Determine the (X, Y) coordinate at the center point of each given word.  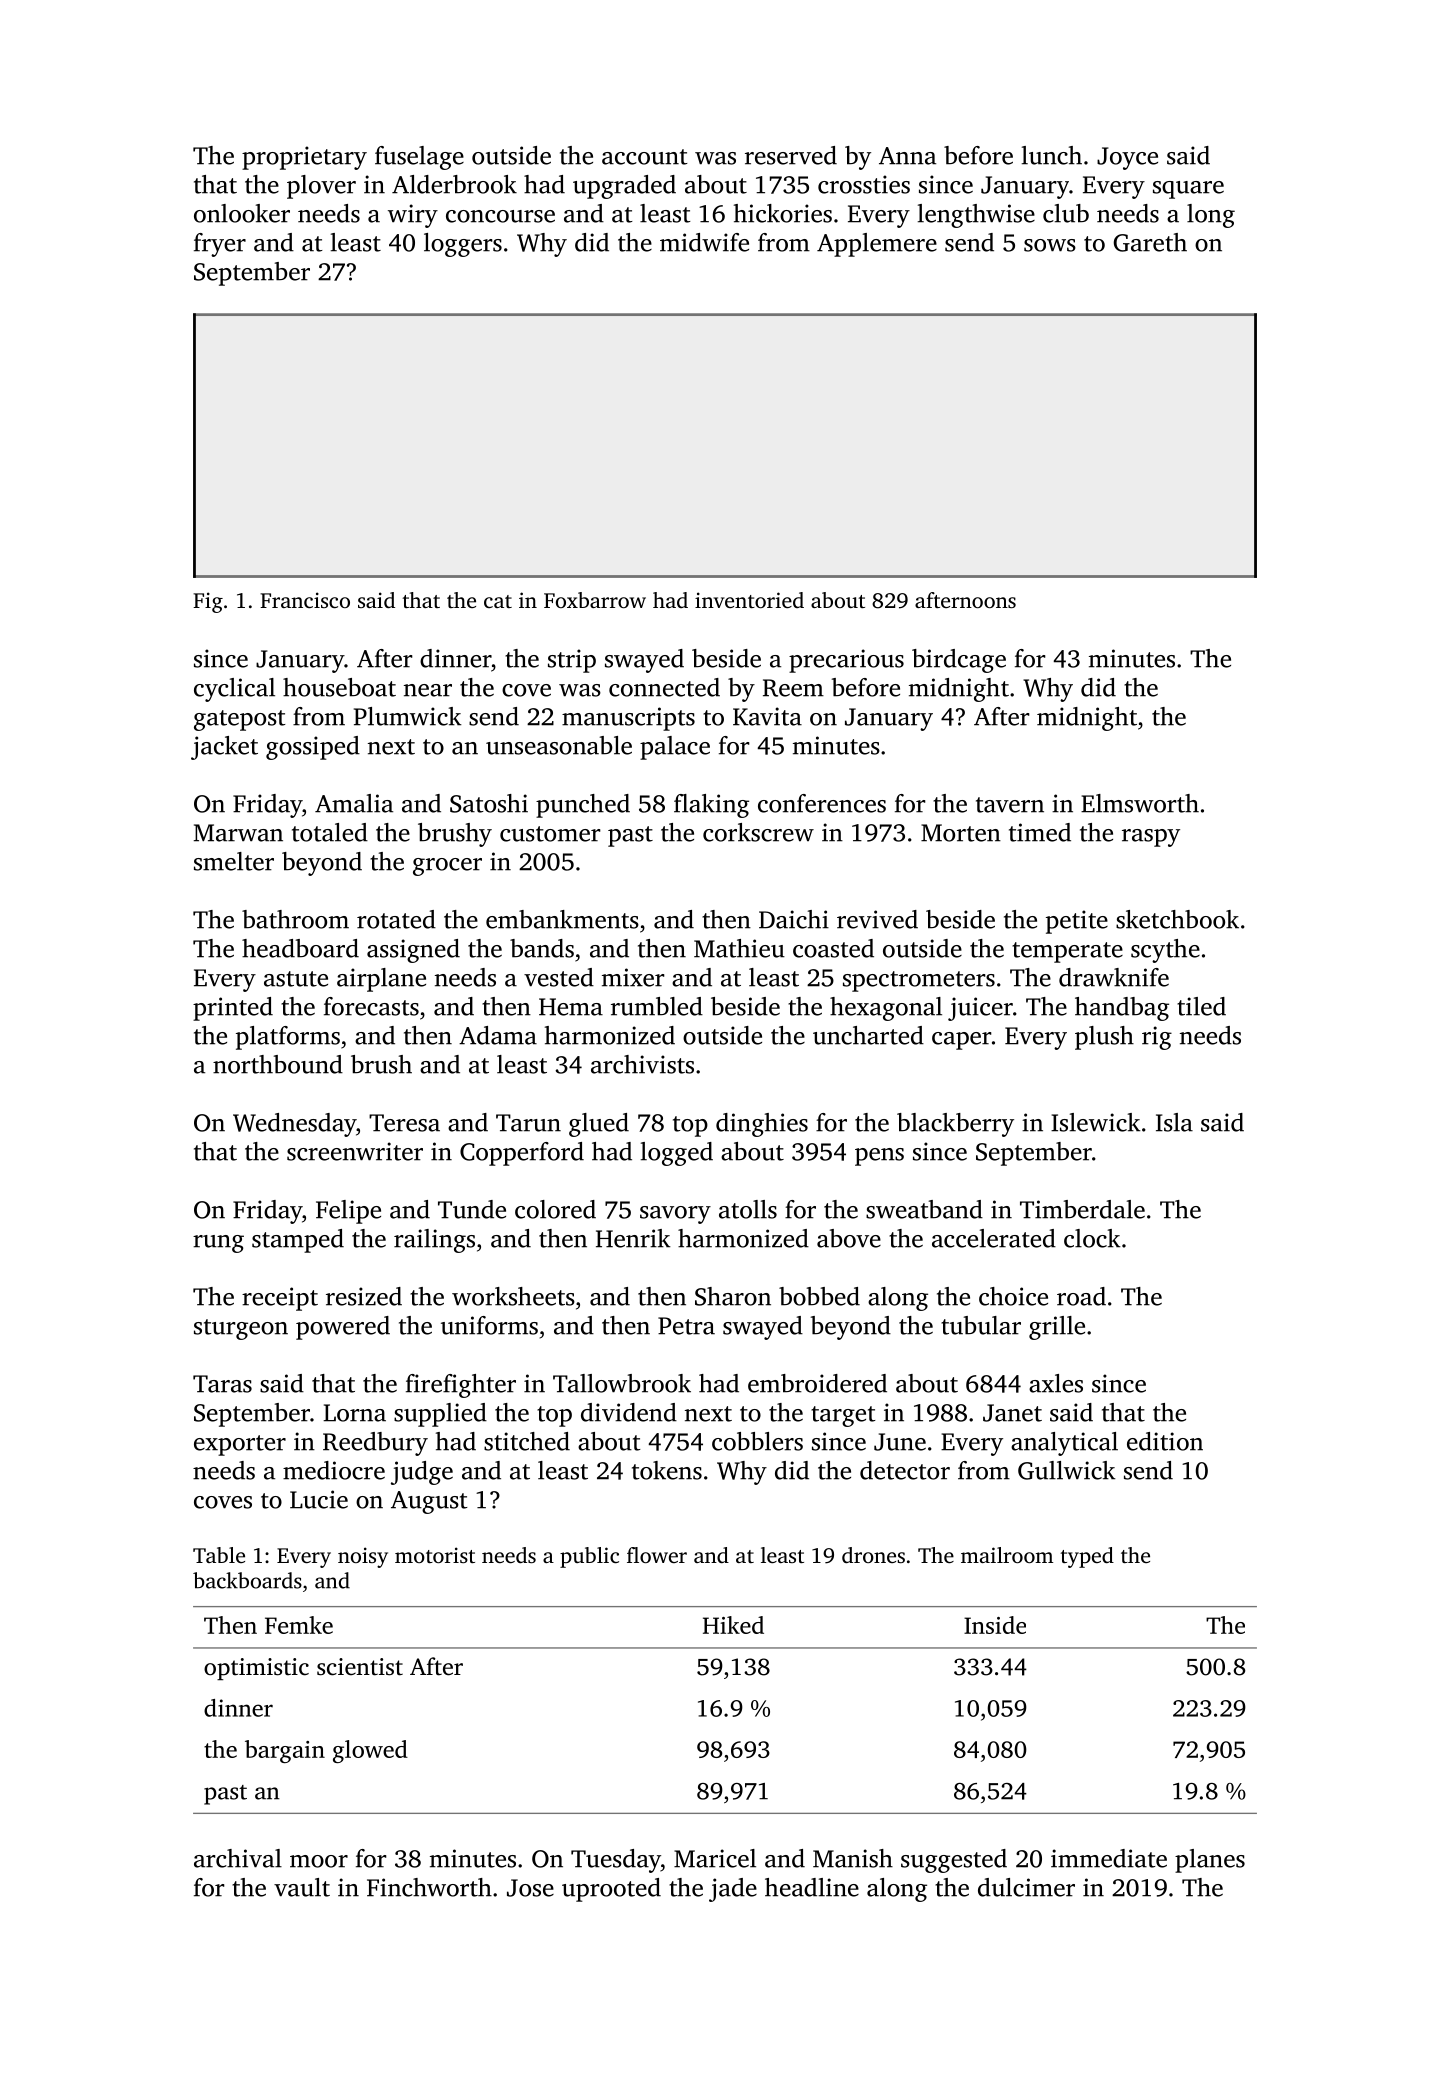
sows (1050, 245)
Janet (1012, 1413)
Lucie (319, 1499)
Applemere (877, 245)
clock (1092, 1238)
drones (873, 1555)
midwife (704, 242)
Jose (530, 1888)
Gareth (1150, 242)
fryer (220, 245)
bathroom (295, 919)
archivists (642, 1064)
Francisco (305, 600)
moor (319, 1861)
